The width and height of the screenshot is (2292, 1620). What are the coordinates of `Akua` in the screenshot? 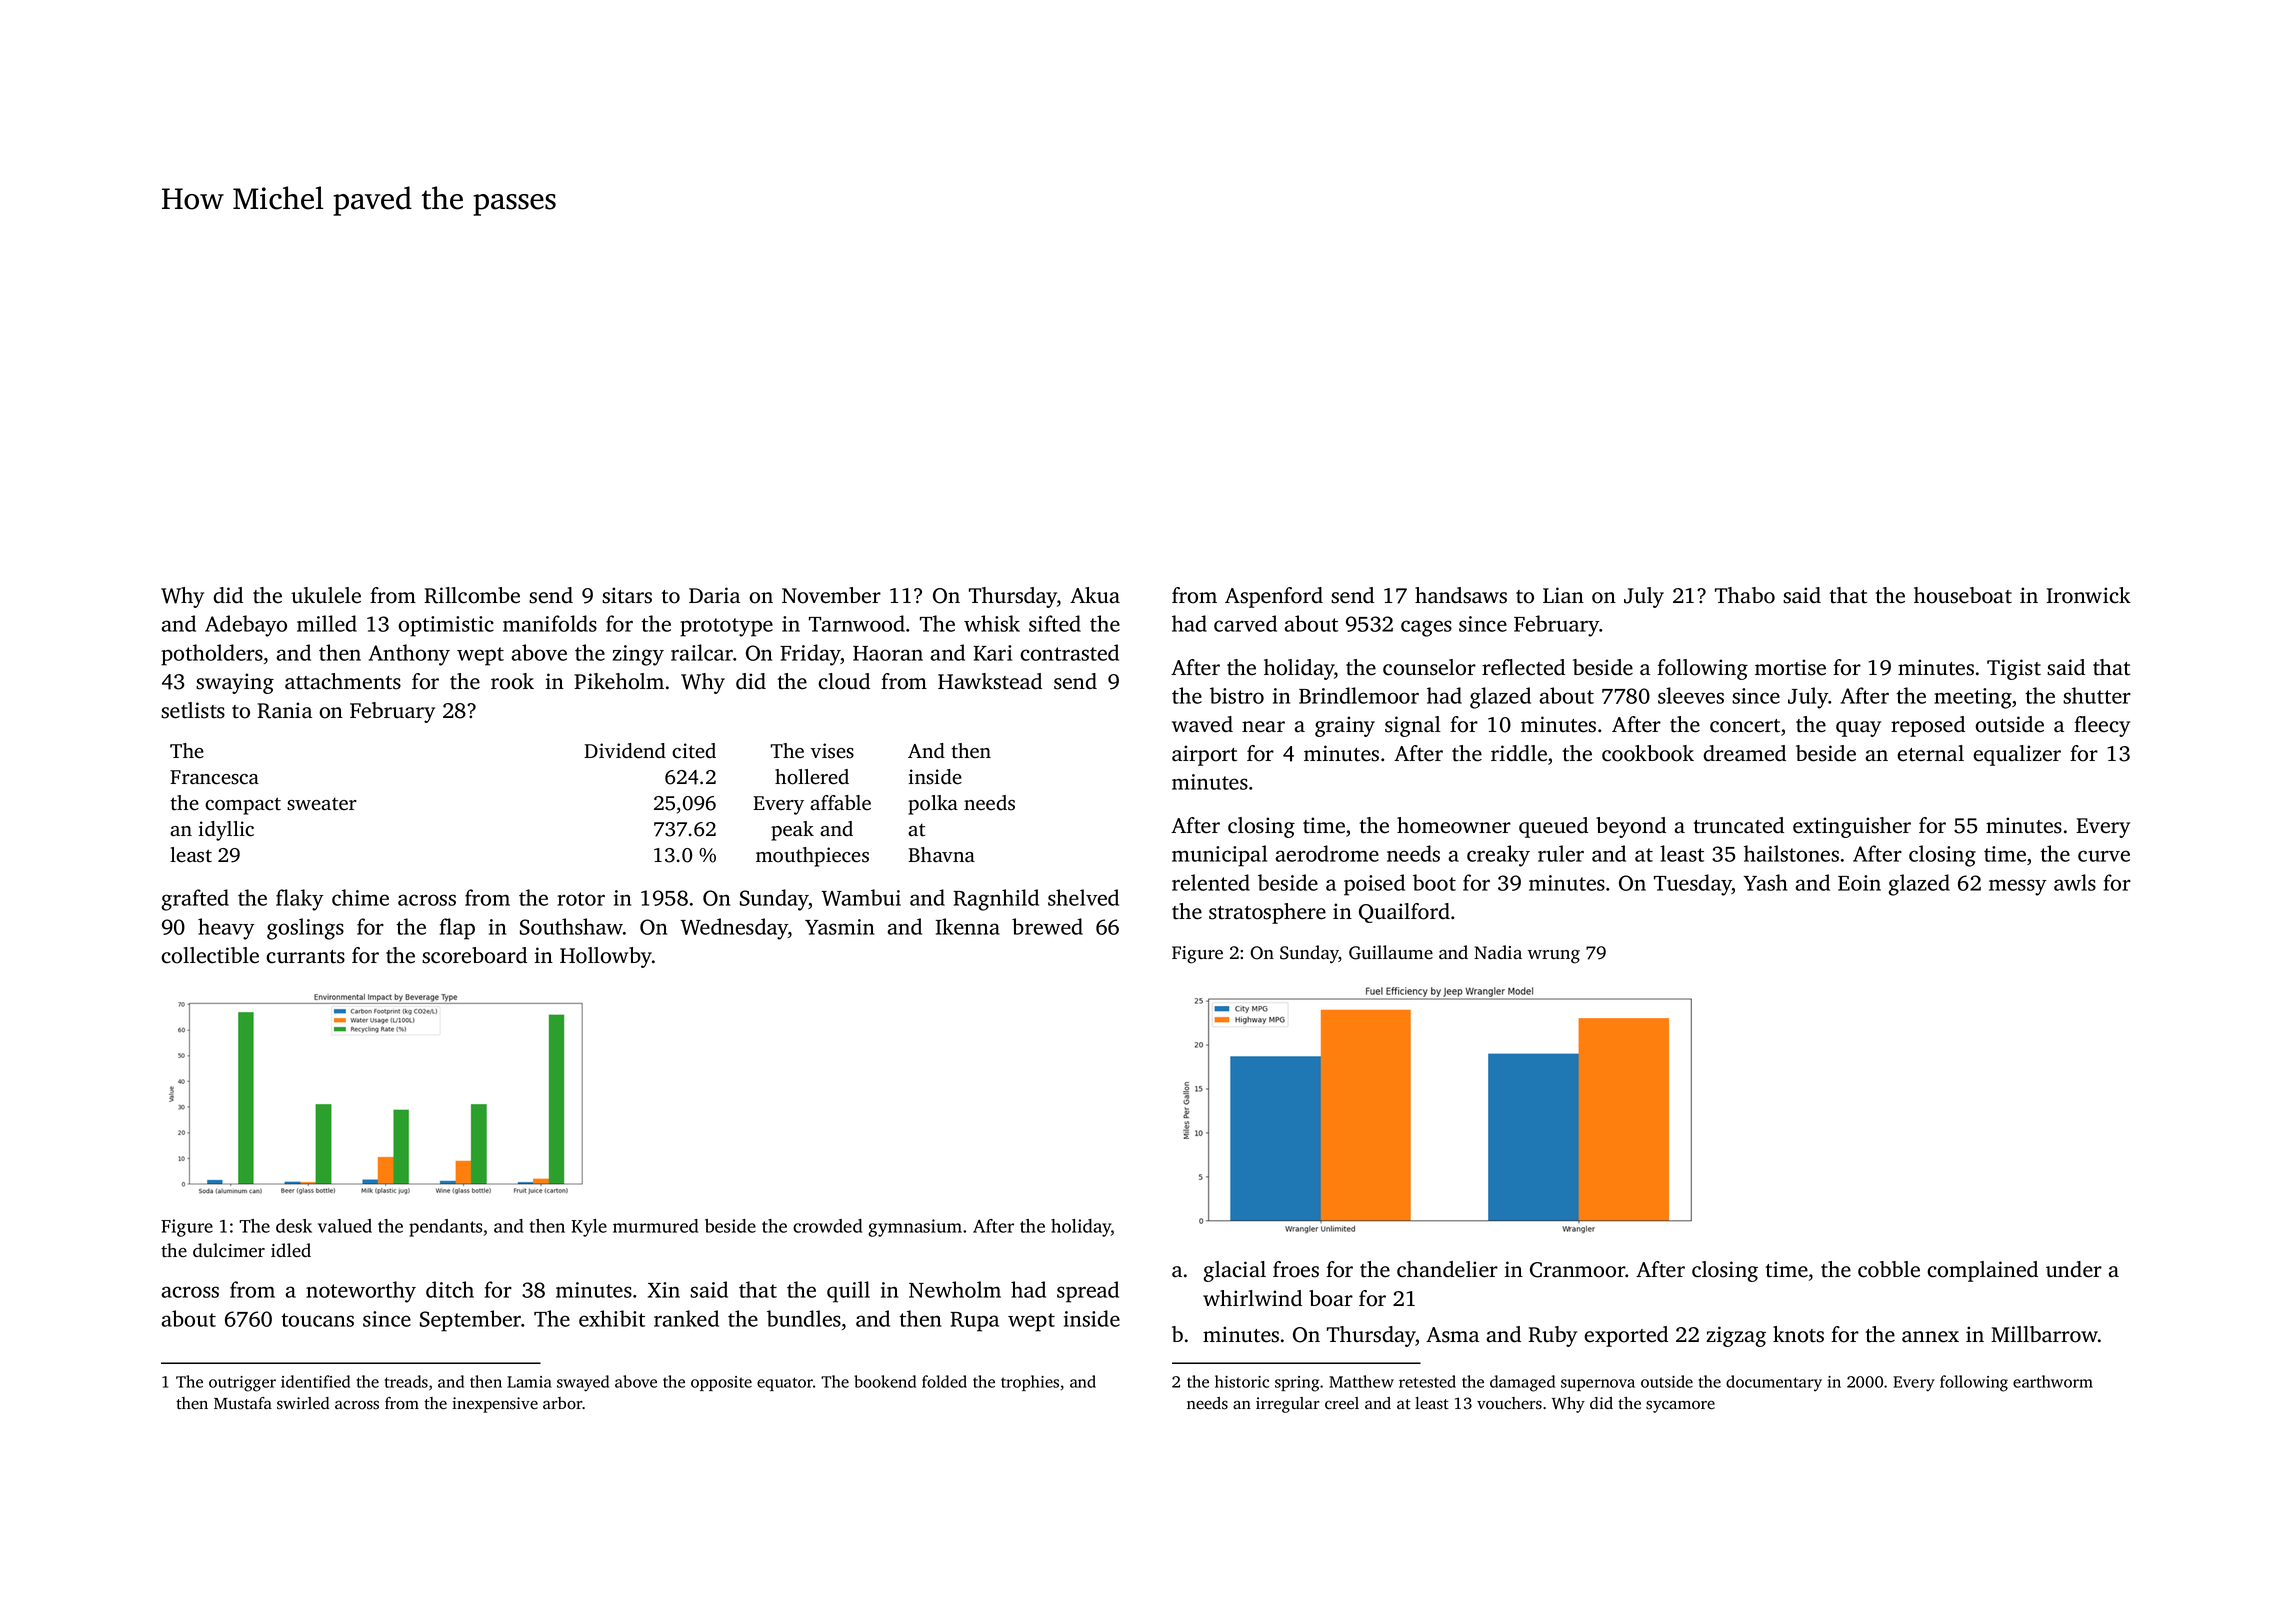 It's located at (1095, 595).
